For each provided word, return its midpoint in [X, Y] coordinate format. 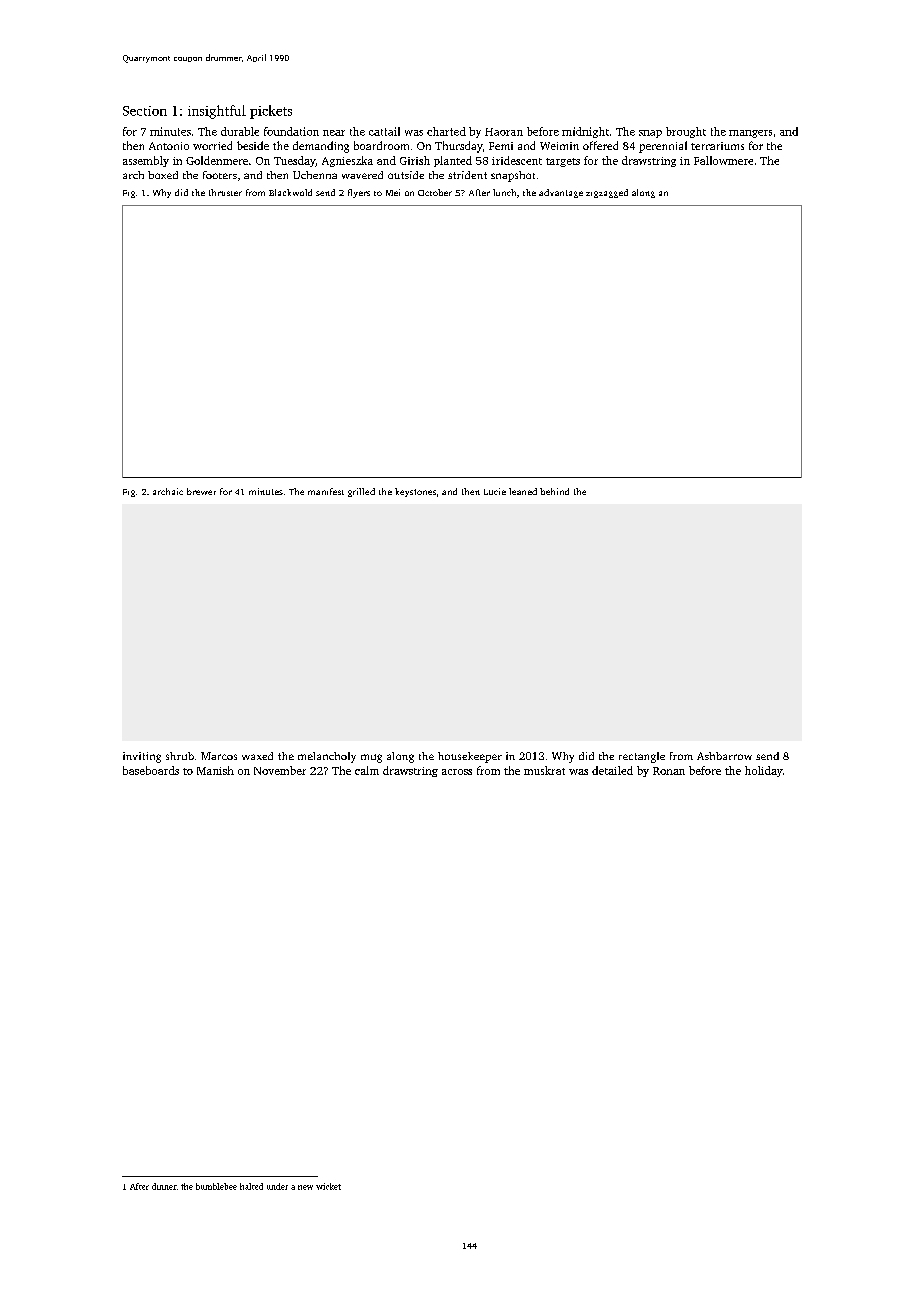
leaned [523, 491]
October [435, 192]
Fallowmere [723, 160]
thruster [225, 192]
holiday [764, 771]
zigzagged [607, 193]
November [280, 770]
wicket [328, 1186]
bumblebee [216, 1186]
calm [367, 770]
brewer [201, 491]
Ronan [669, 771]
